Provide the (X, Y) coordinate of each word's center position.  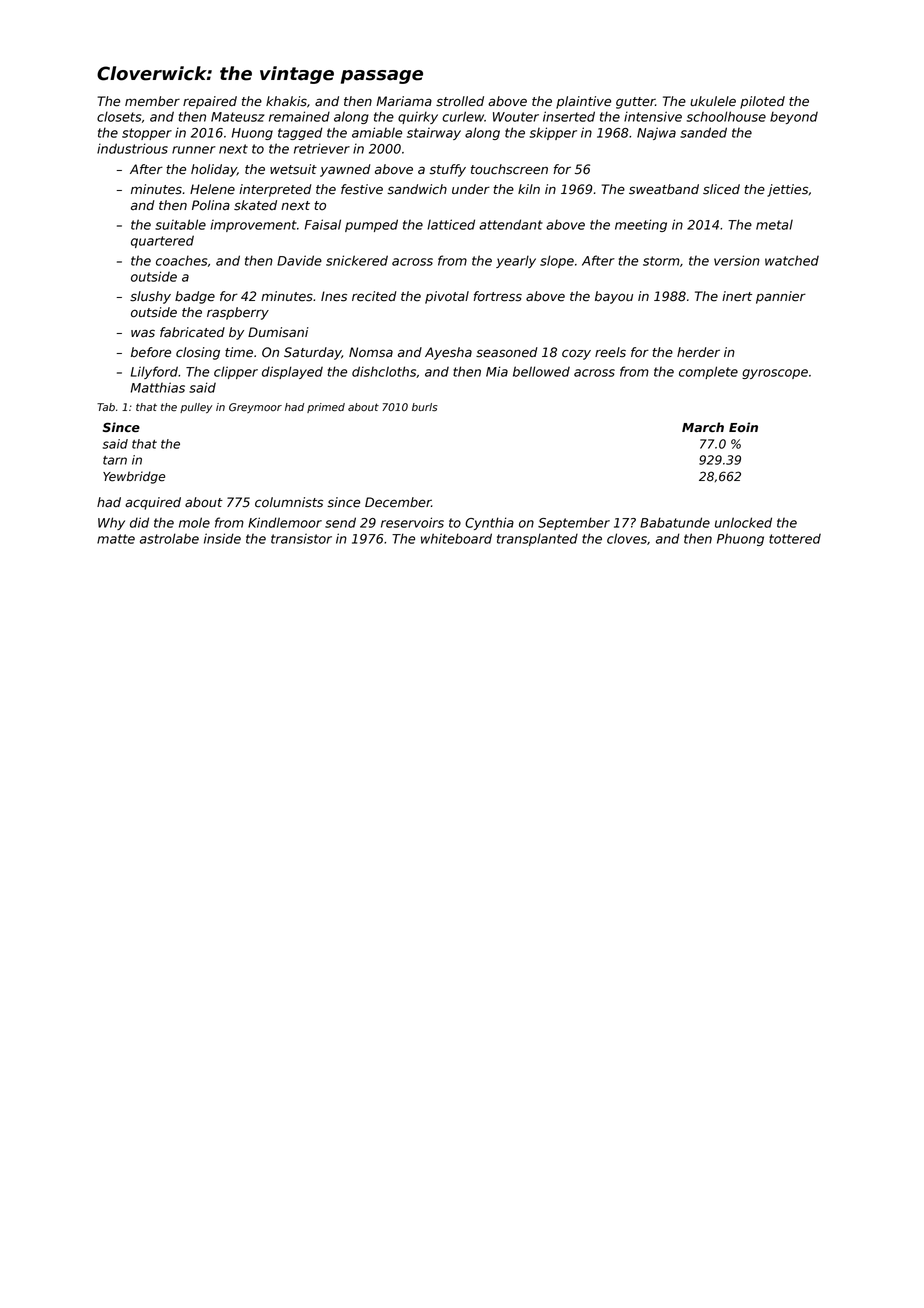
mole (194, 522)
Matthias (158, 387)
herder (698, 352)
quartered (162, 241)
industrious (132, 148)
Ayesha (448, 353)
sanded (703, 132)
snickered (357, 260)
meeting (641, 225)
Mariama (404, 101)
